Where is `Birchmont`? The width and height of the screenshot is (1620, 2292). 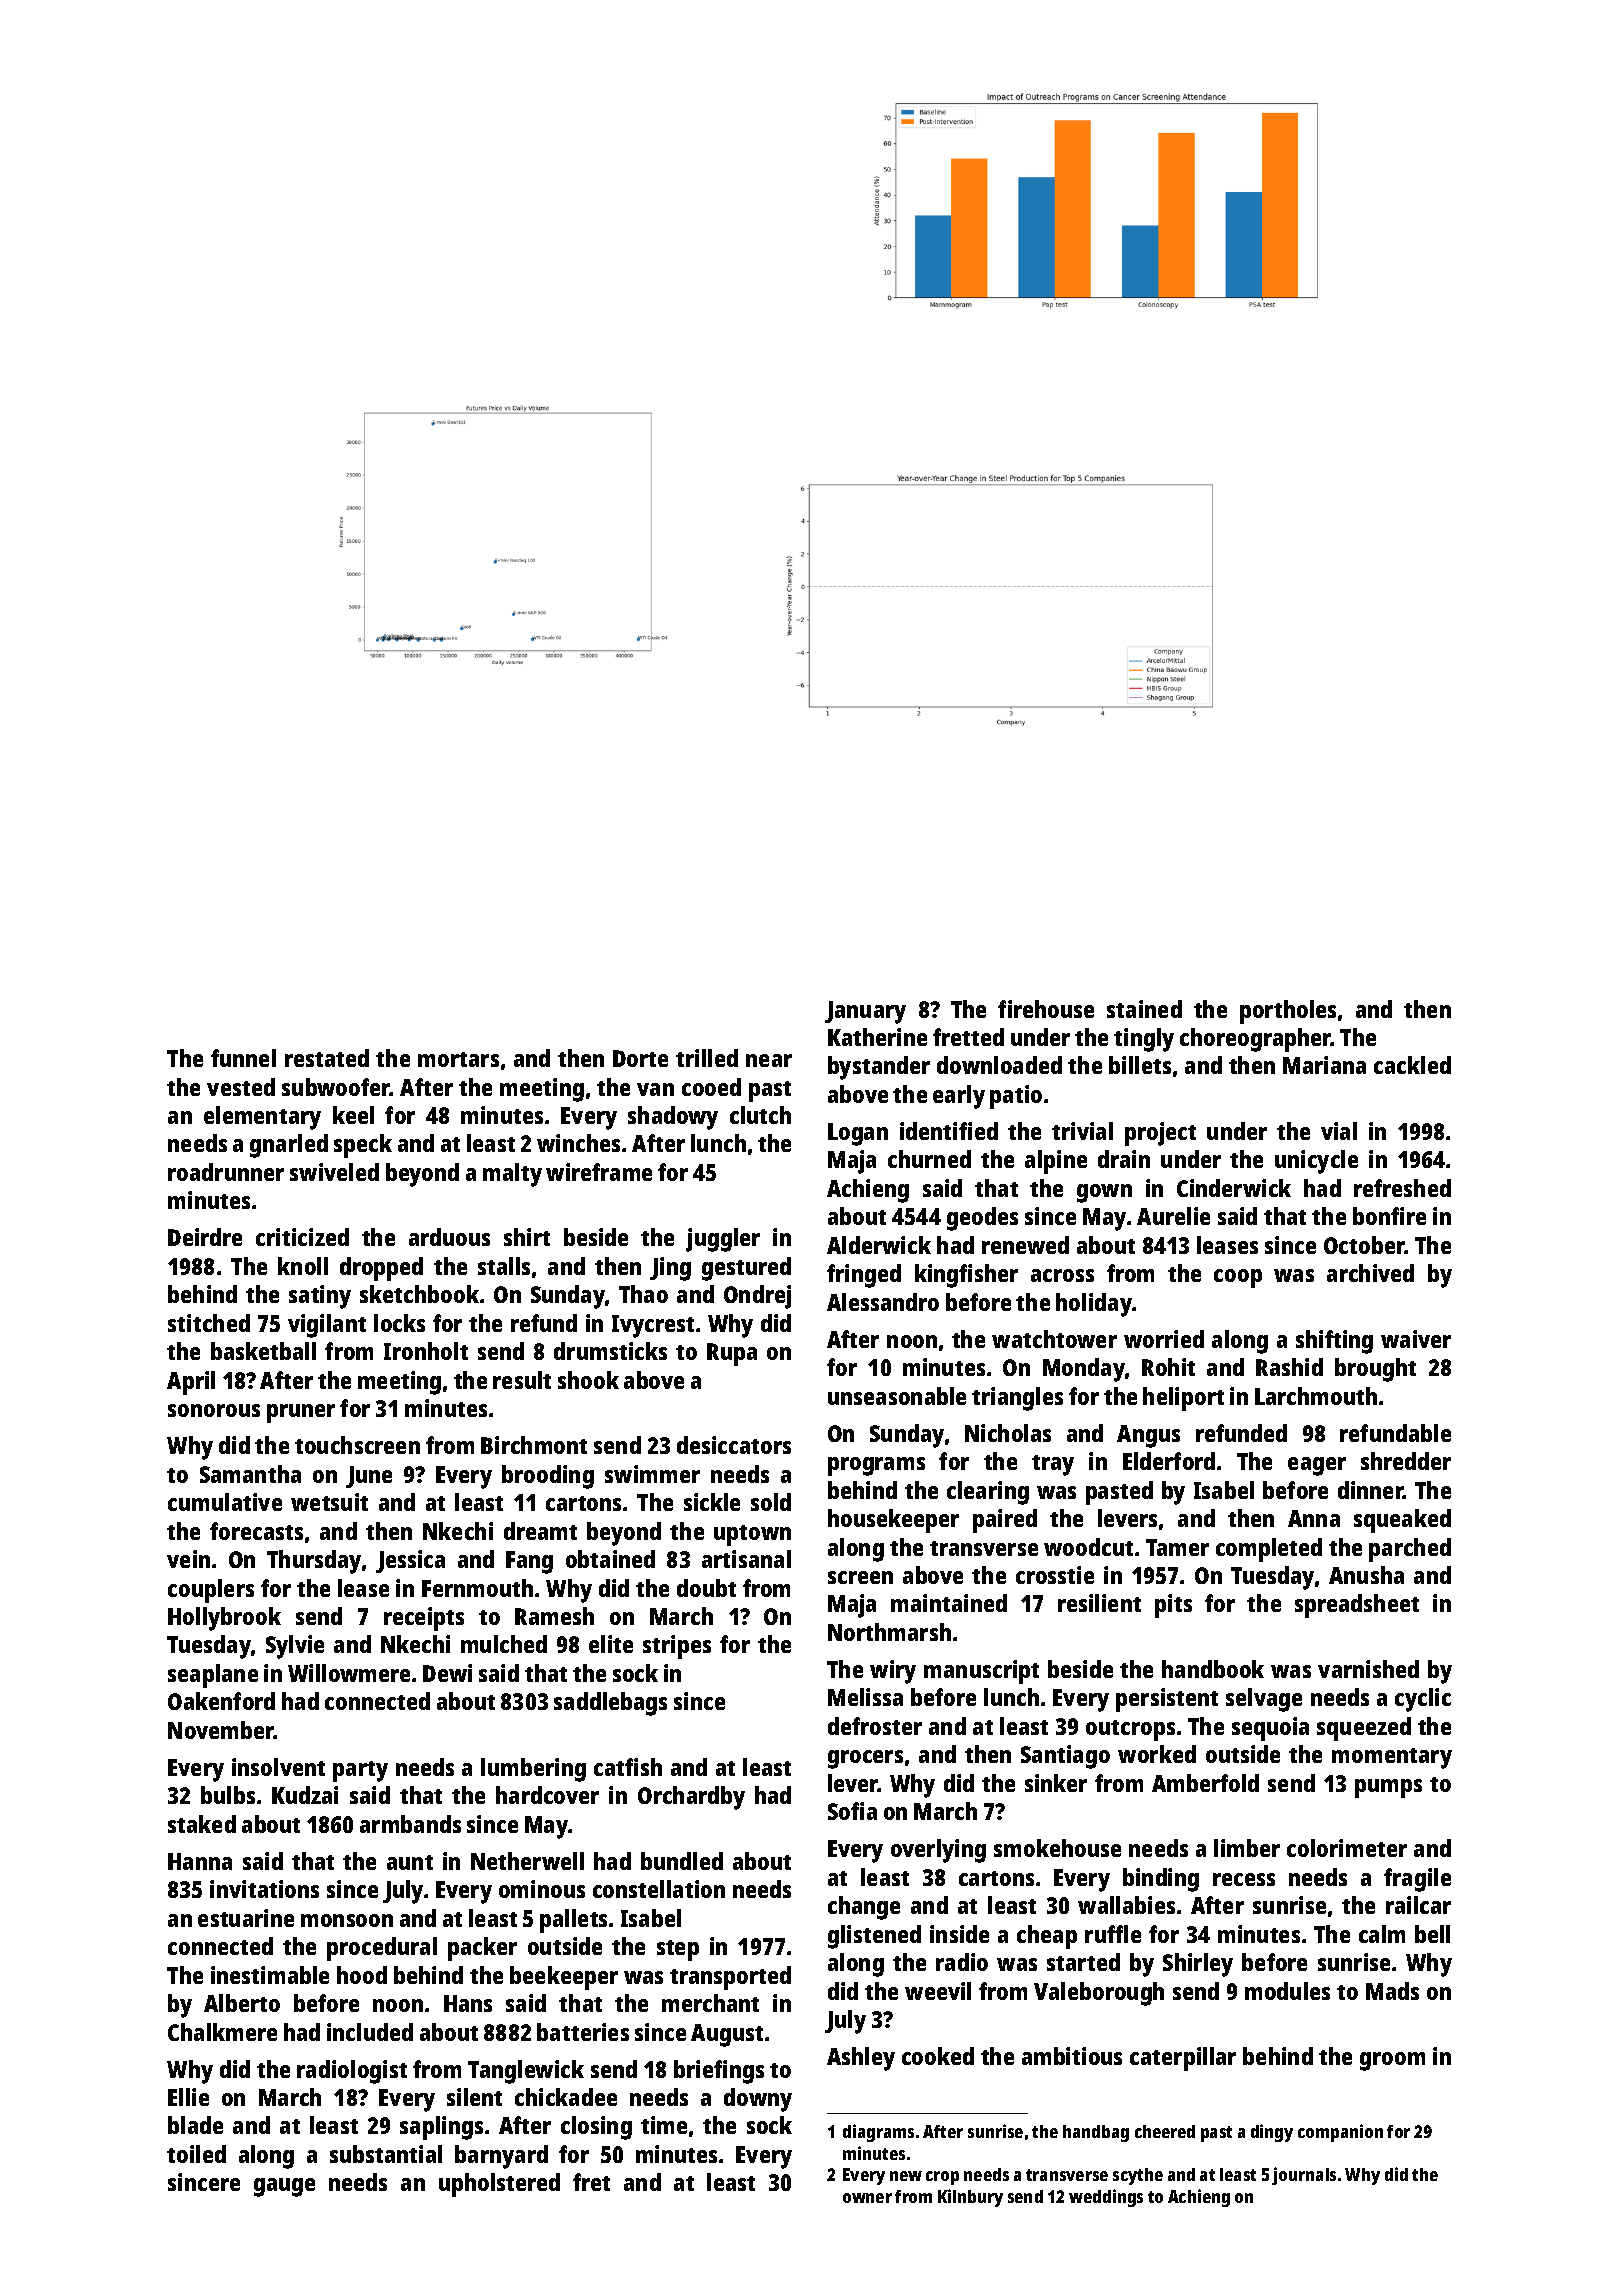
Birchmont is located at coordinates (534, 1445).
